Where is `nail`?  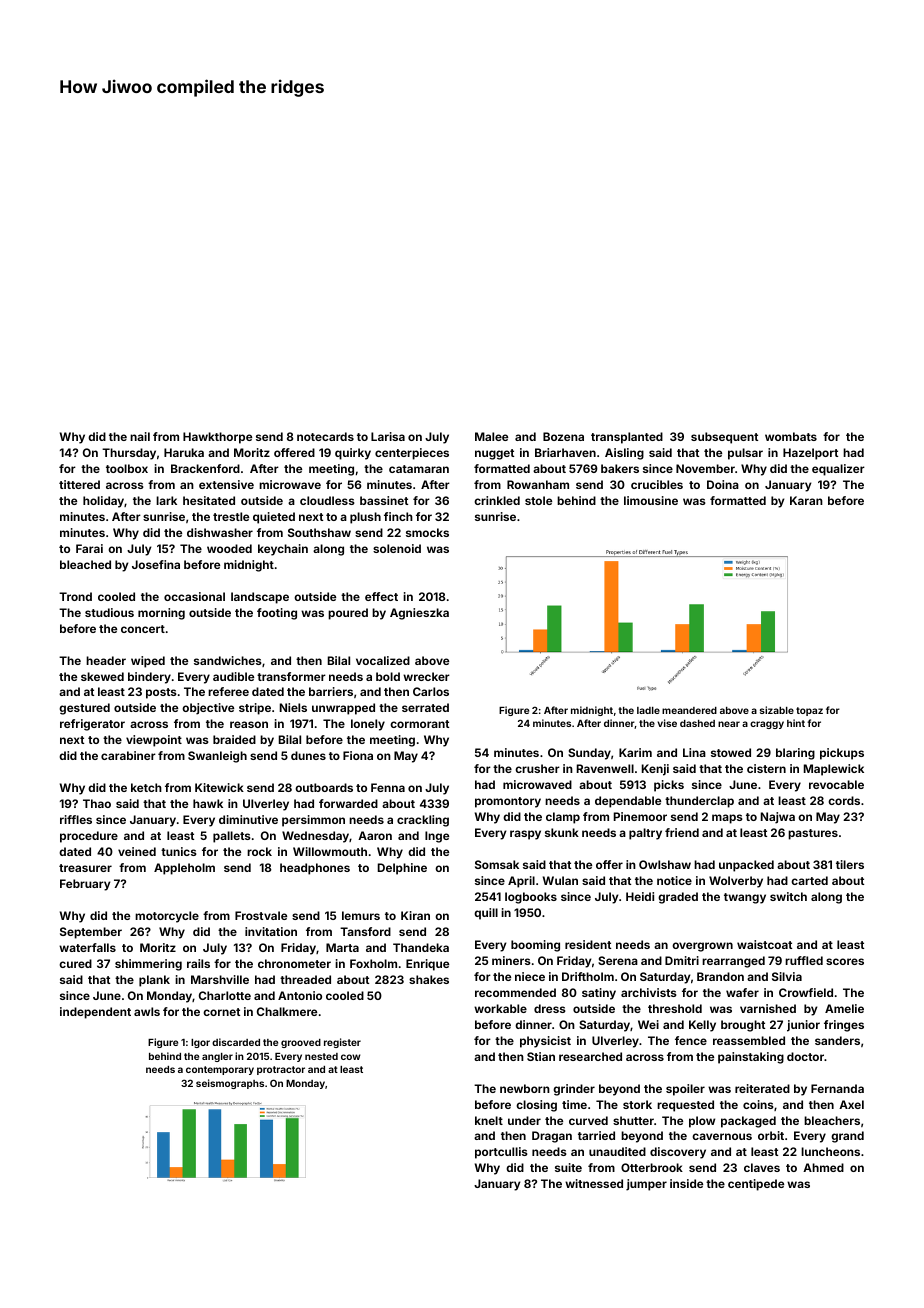 nail is located at coordinates (140, 436).
